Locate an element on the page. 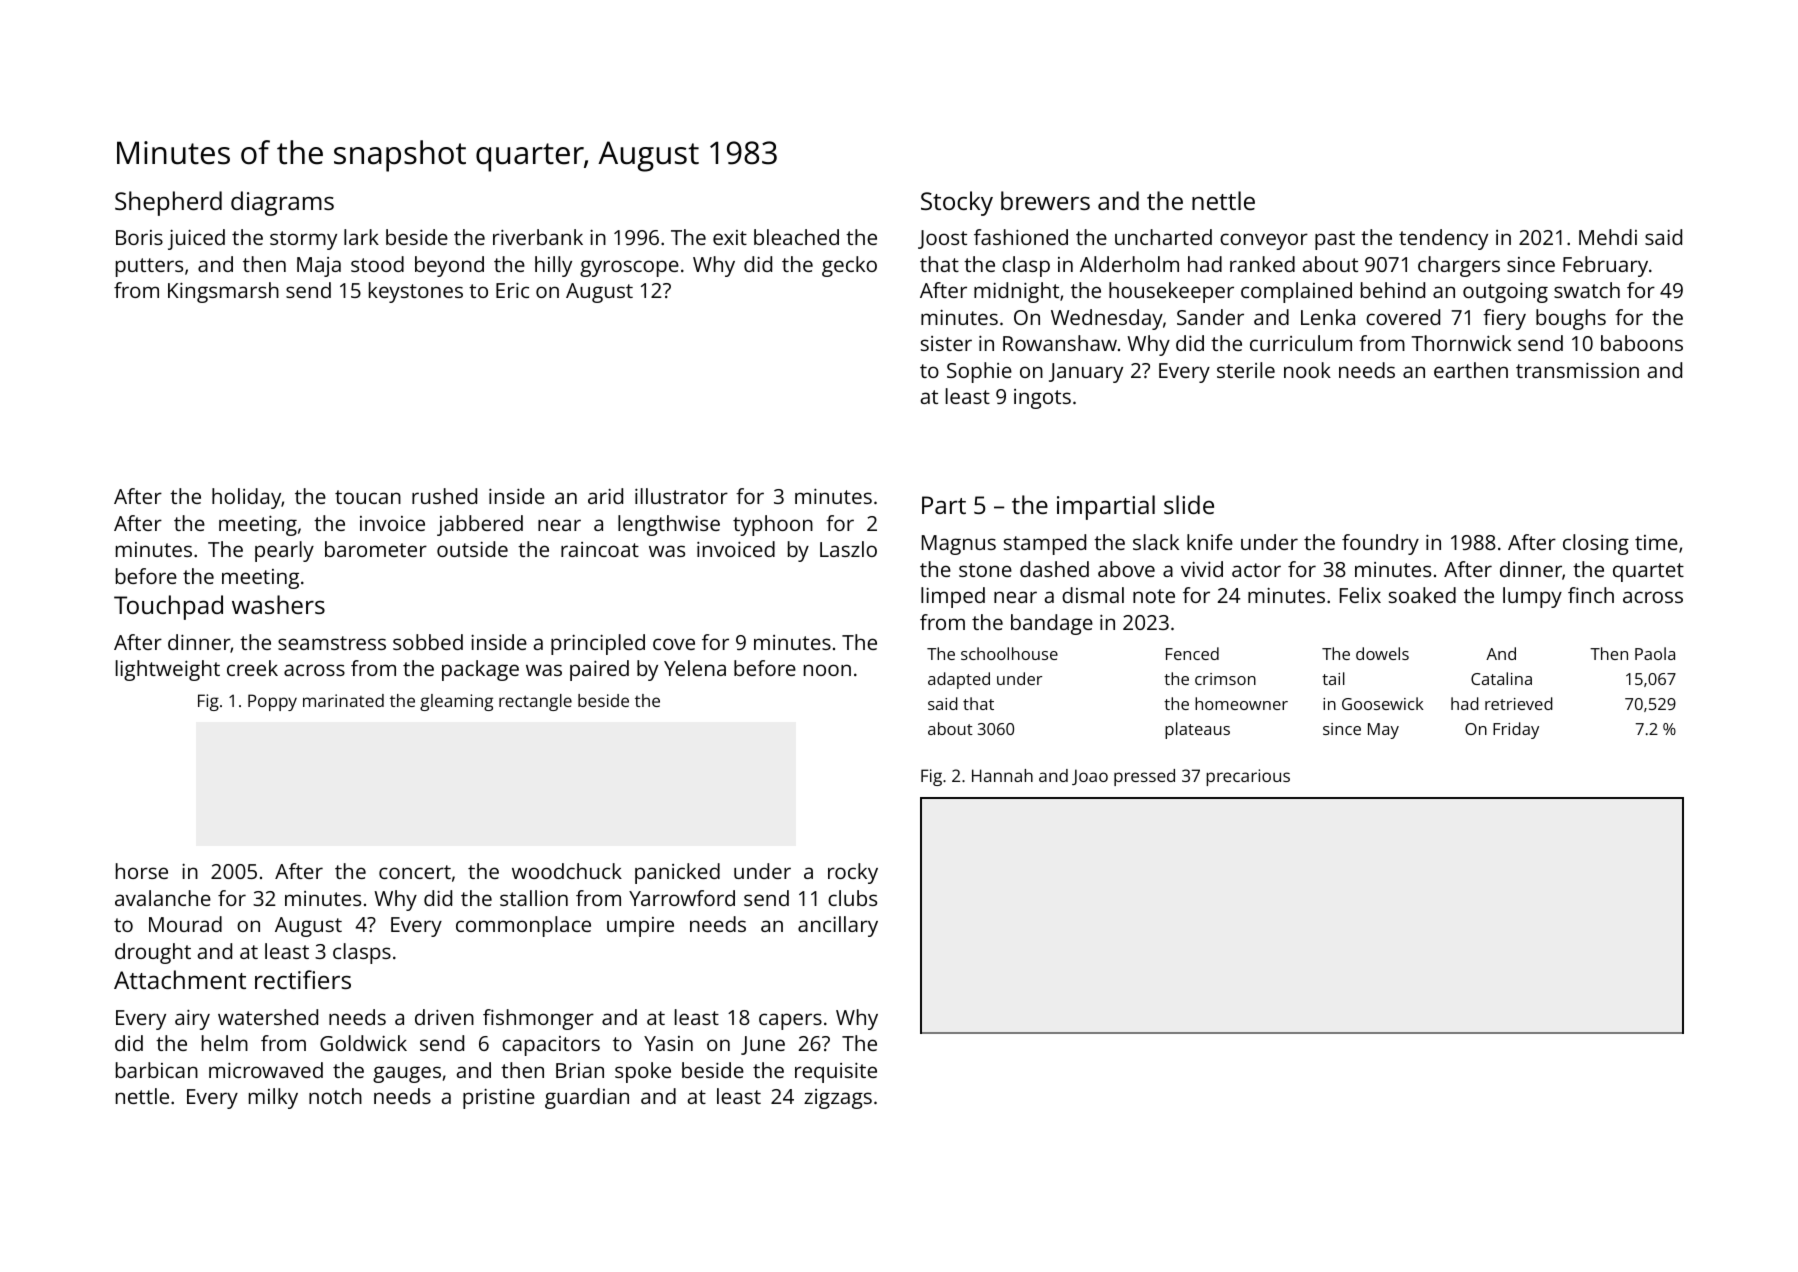  foundry is located at coordinates (1380, 544).
